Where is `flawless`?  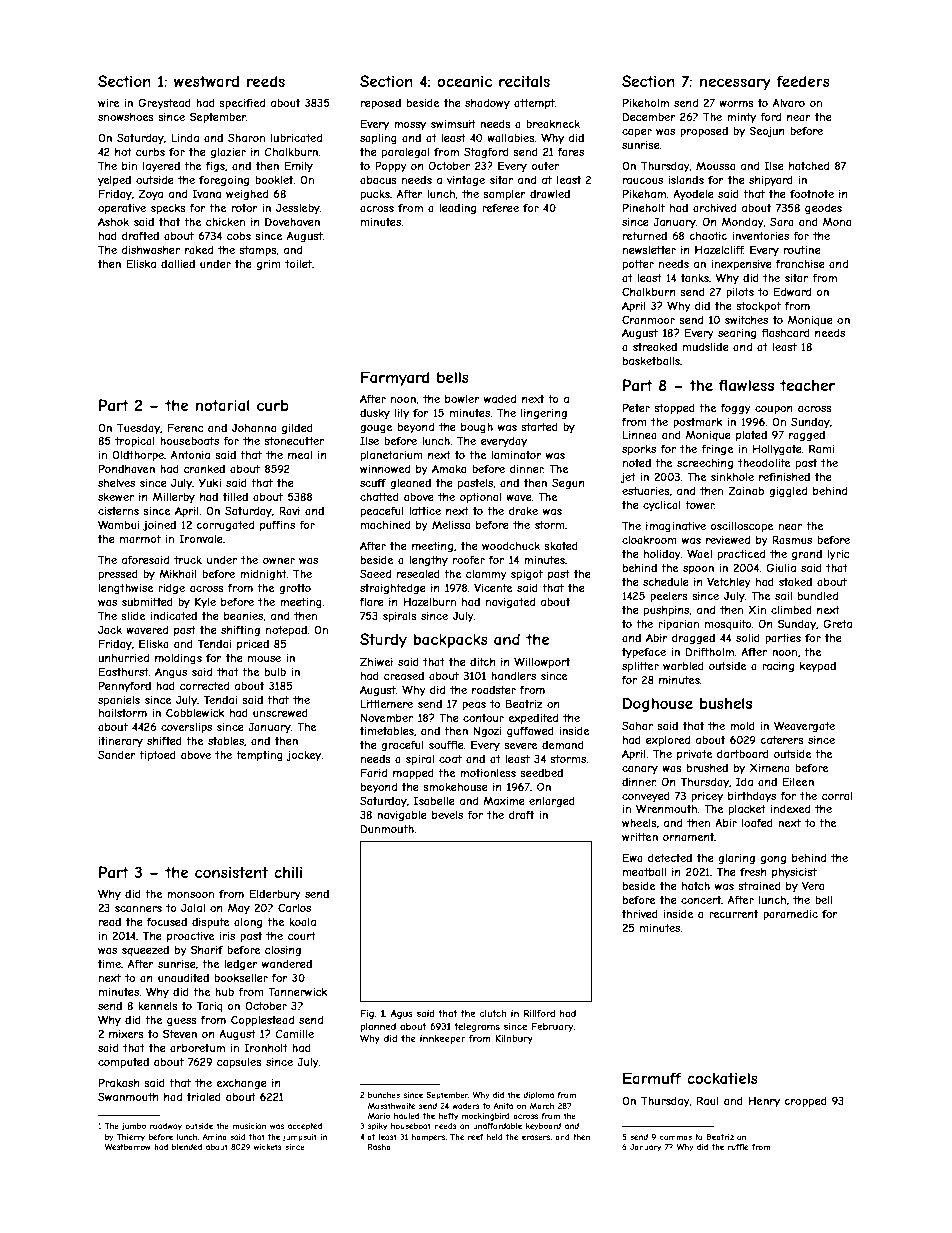
flawless is located at coordinates (746, 385).
